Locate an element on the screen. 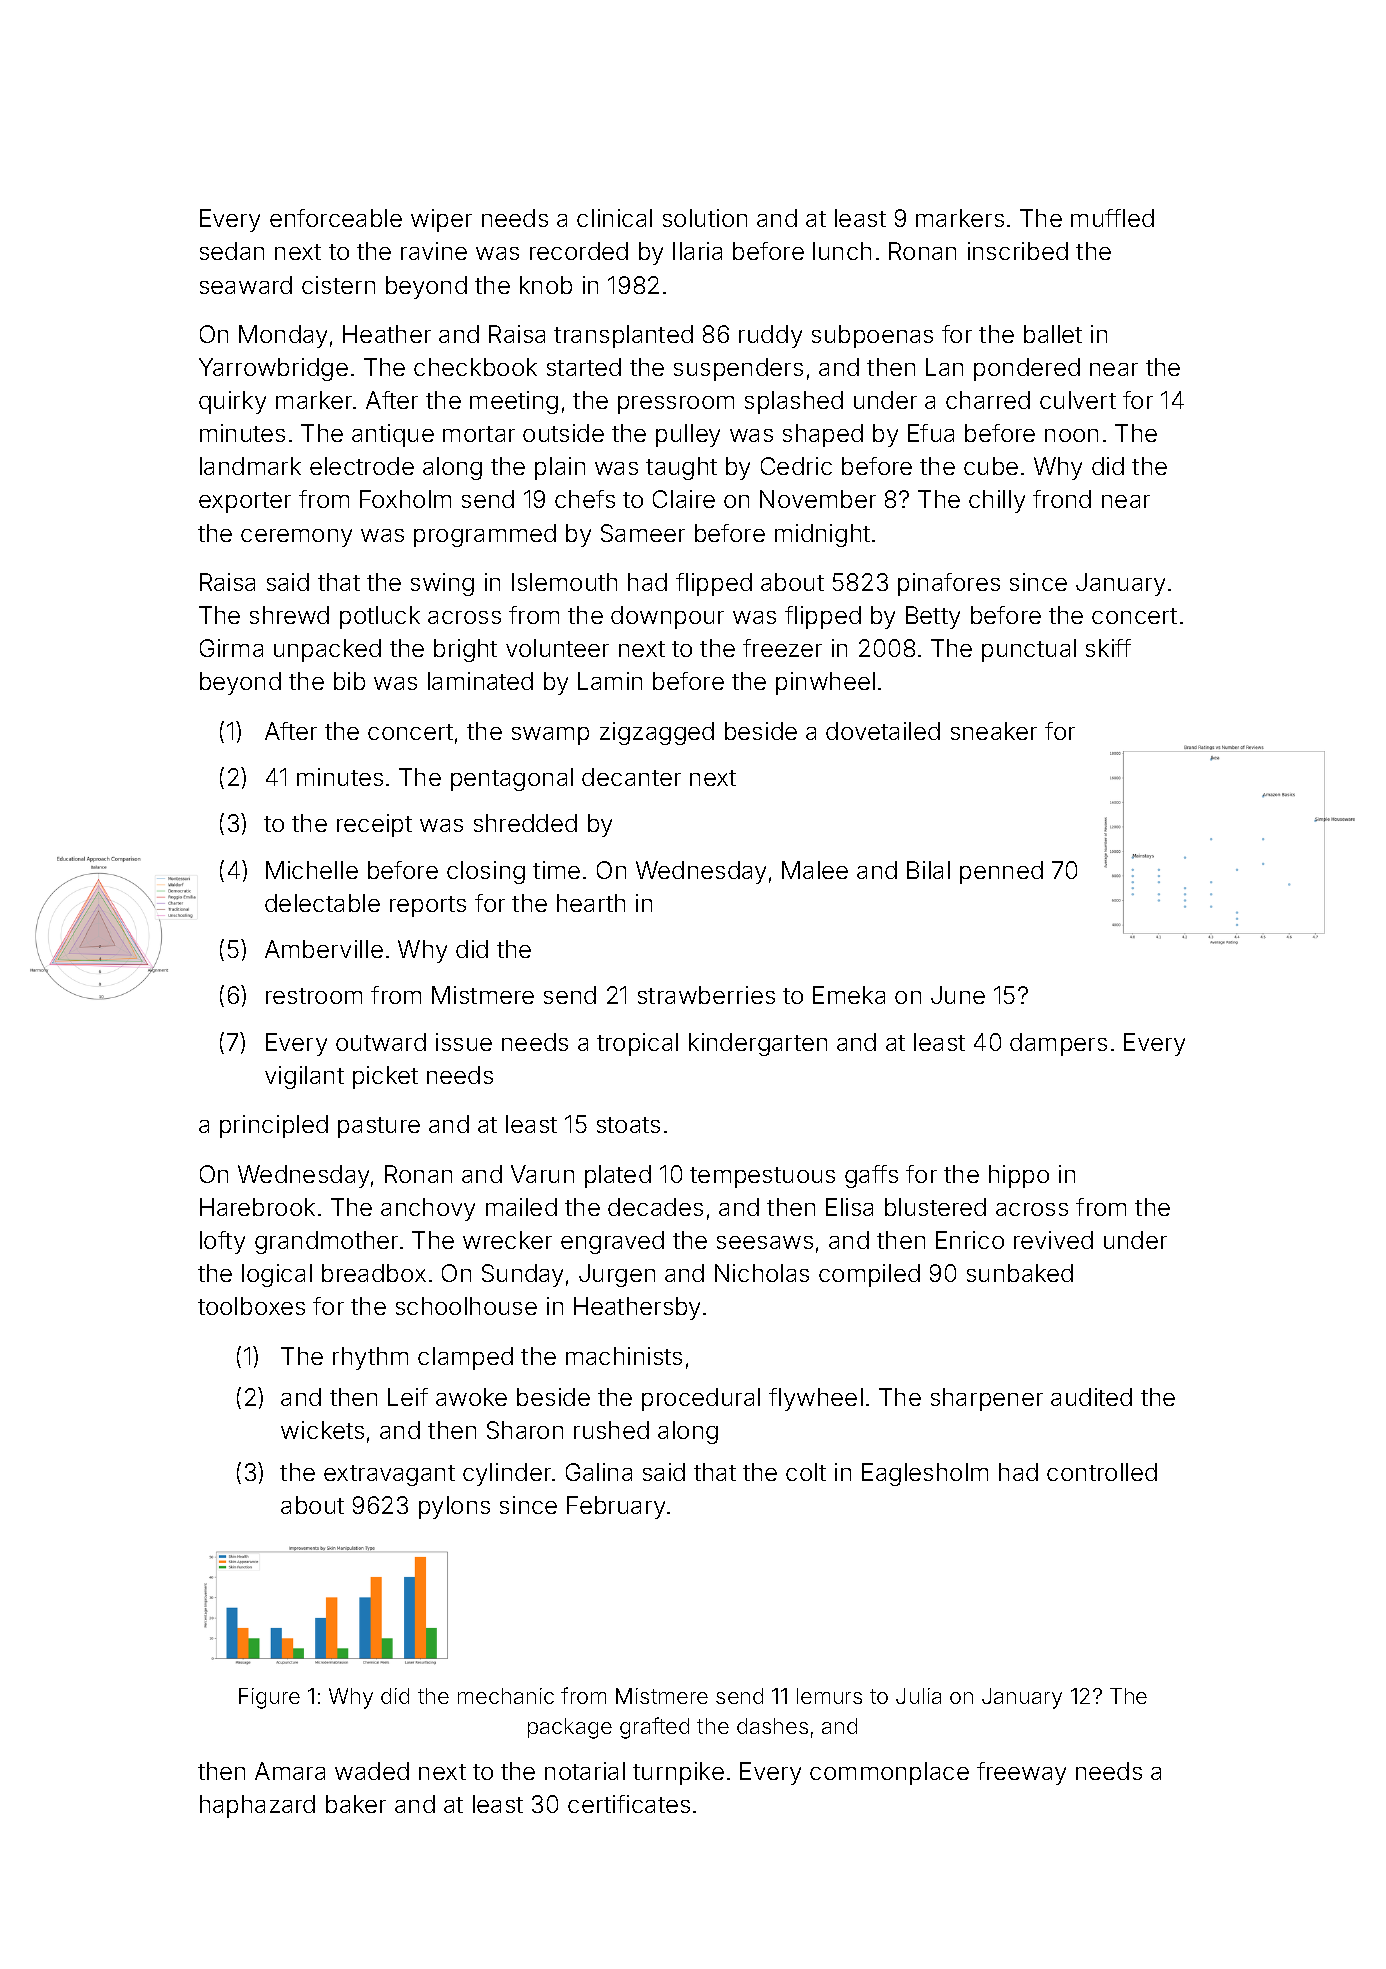  sneaker is located at coordinates (994, 731).
